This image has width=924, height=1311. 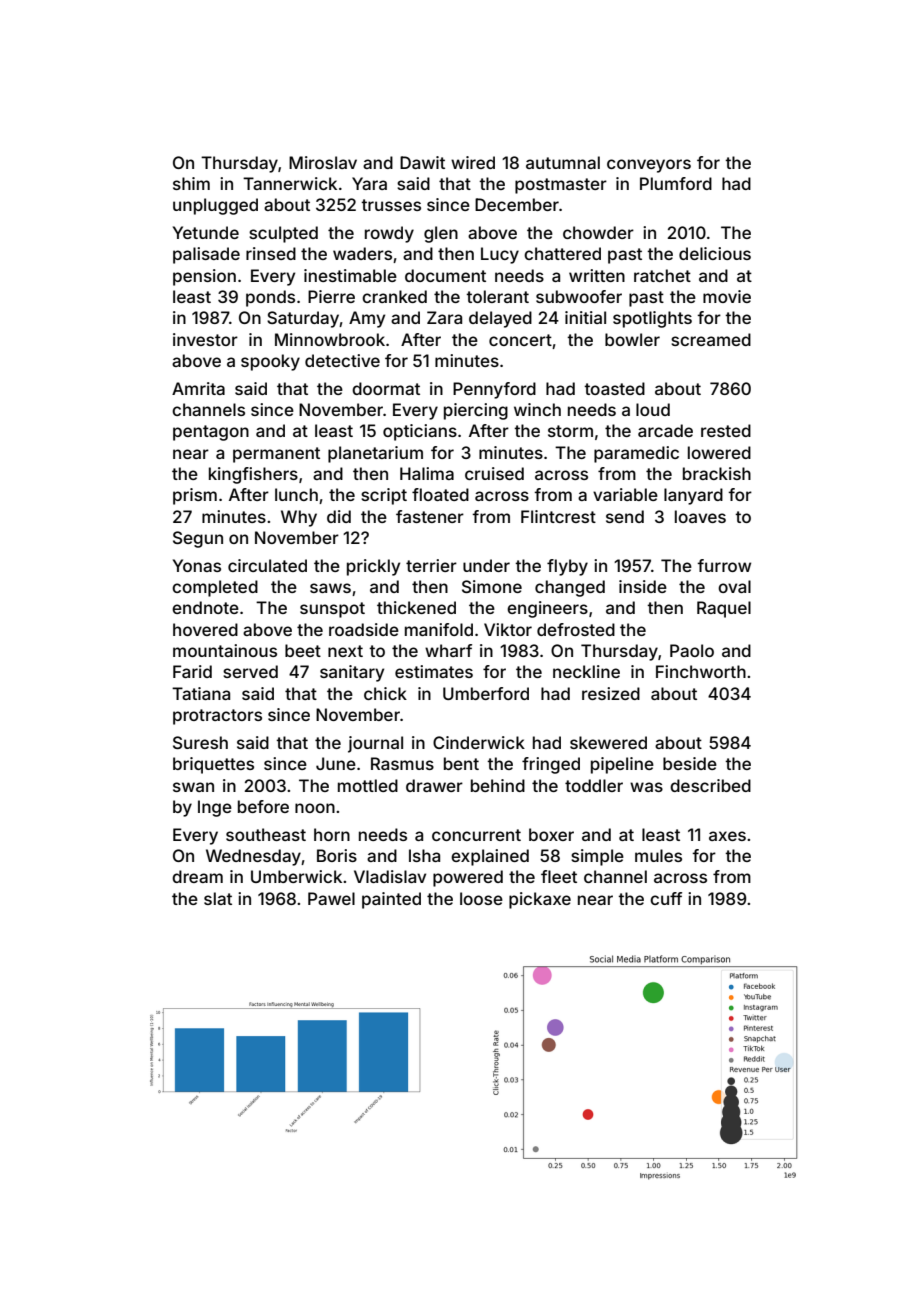 What do you see at coordinates (191, 183) in the image?
I see `shim` at bounding box center [191, 183].
